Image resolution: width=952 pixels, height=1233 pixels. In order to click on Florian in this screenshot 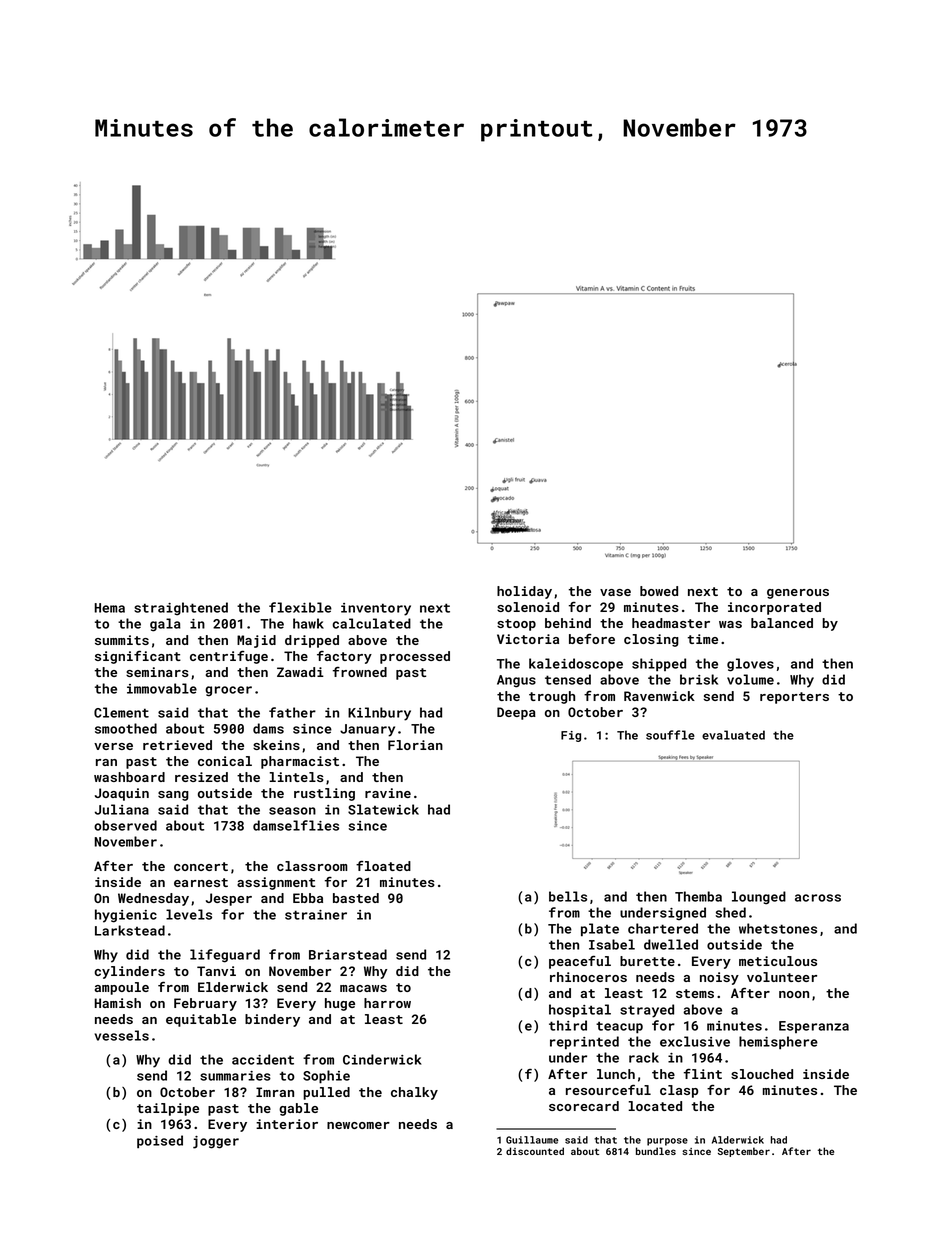, I will do `click(415, 745)`.
